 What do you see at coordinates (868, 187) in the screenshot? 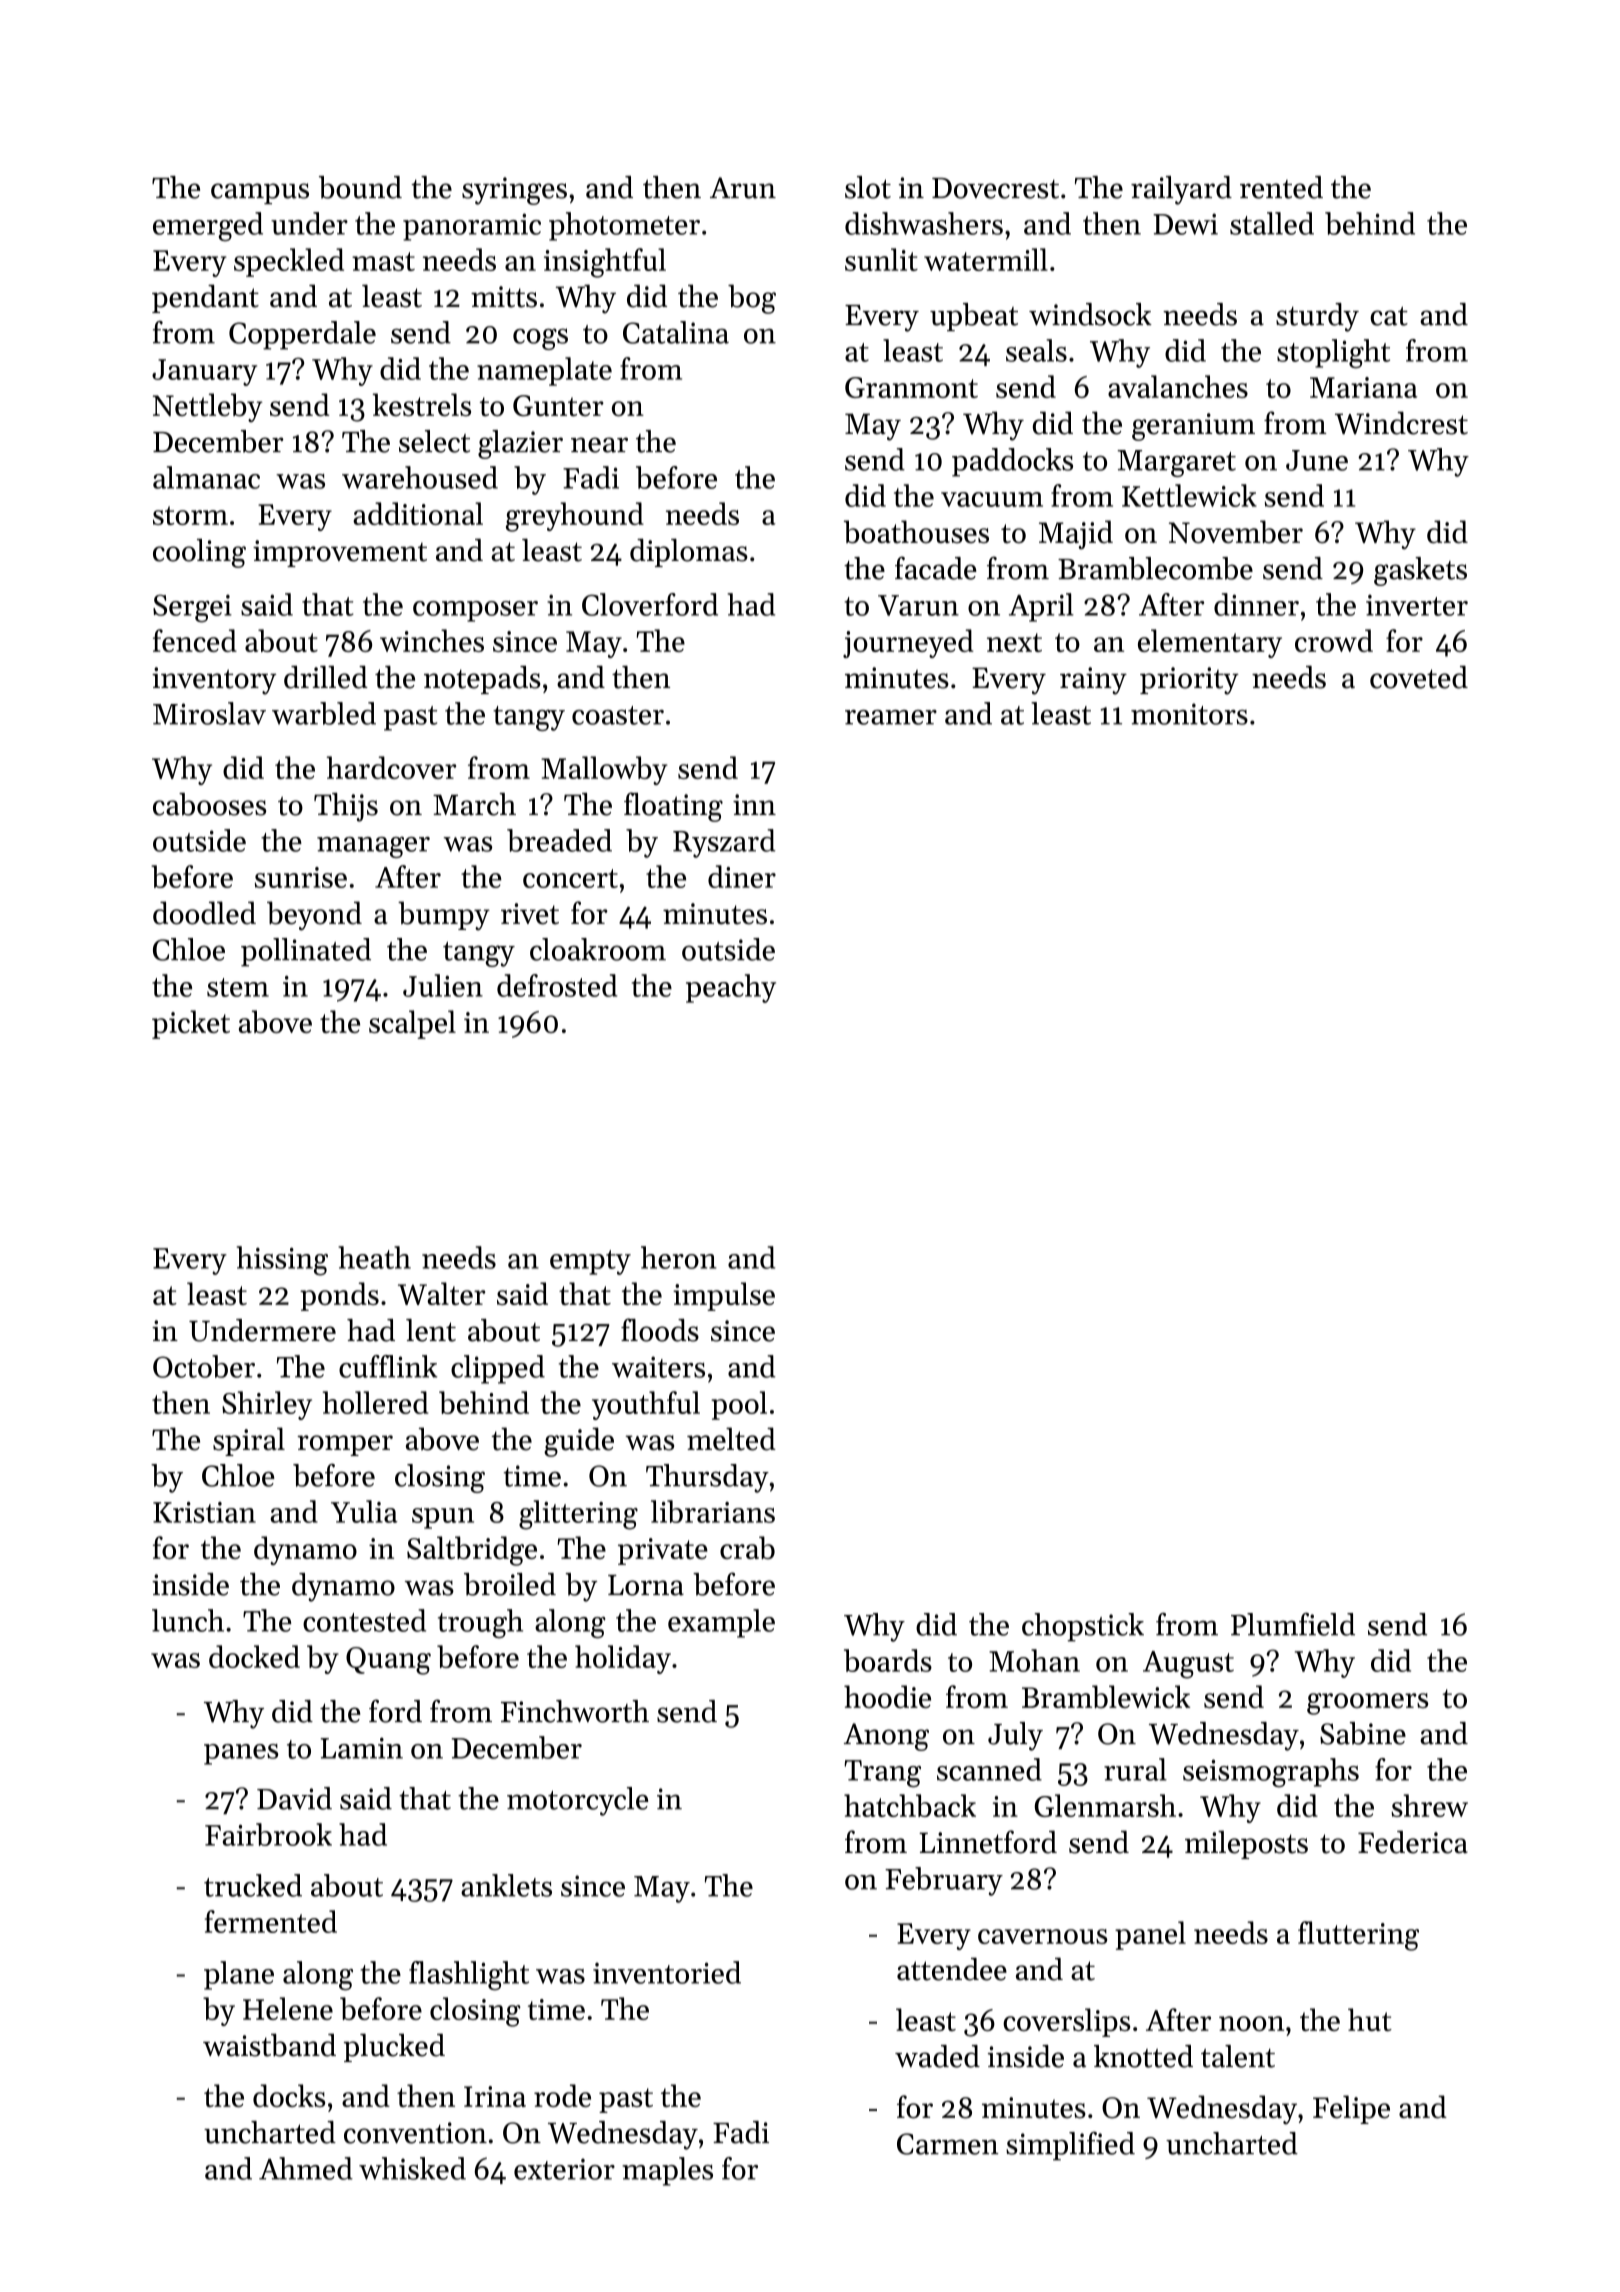
I see `slot` at bounding box center [868, 187].
